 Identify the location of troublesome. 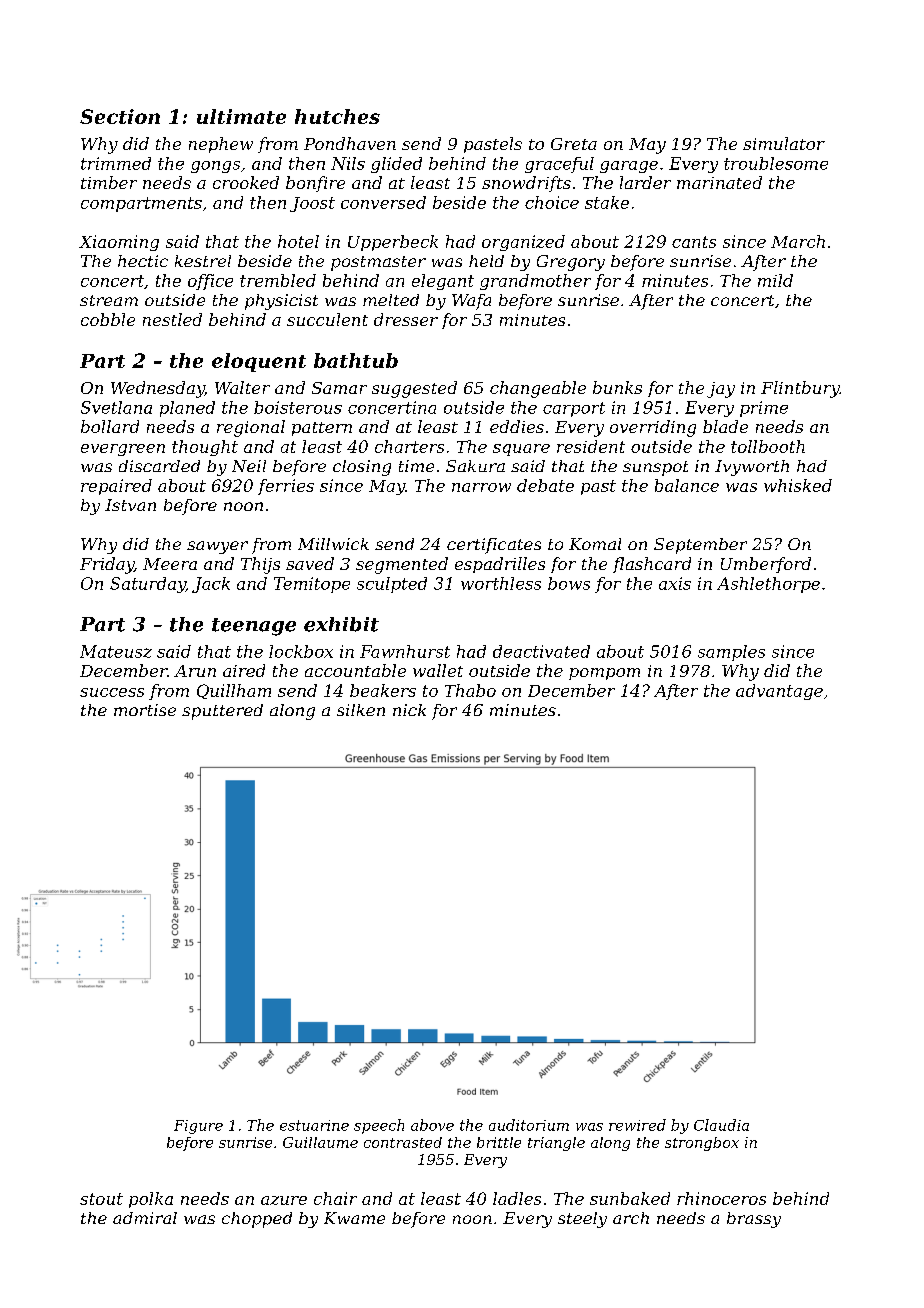
(776, 163).
